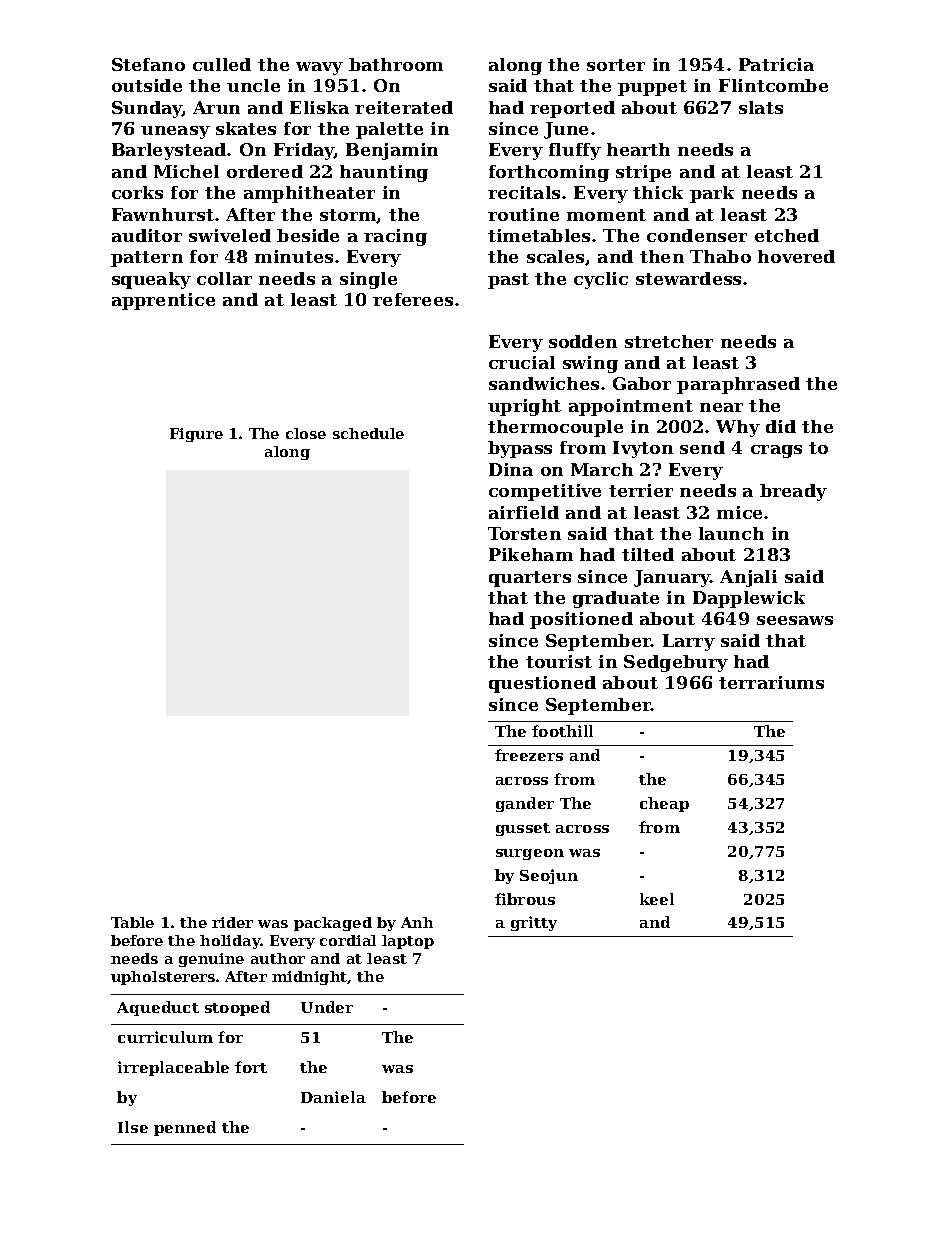  Describe the element at coordinates (185, 1128) in the screenshot. I see `penned` at that location.
